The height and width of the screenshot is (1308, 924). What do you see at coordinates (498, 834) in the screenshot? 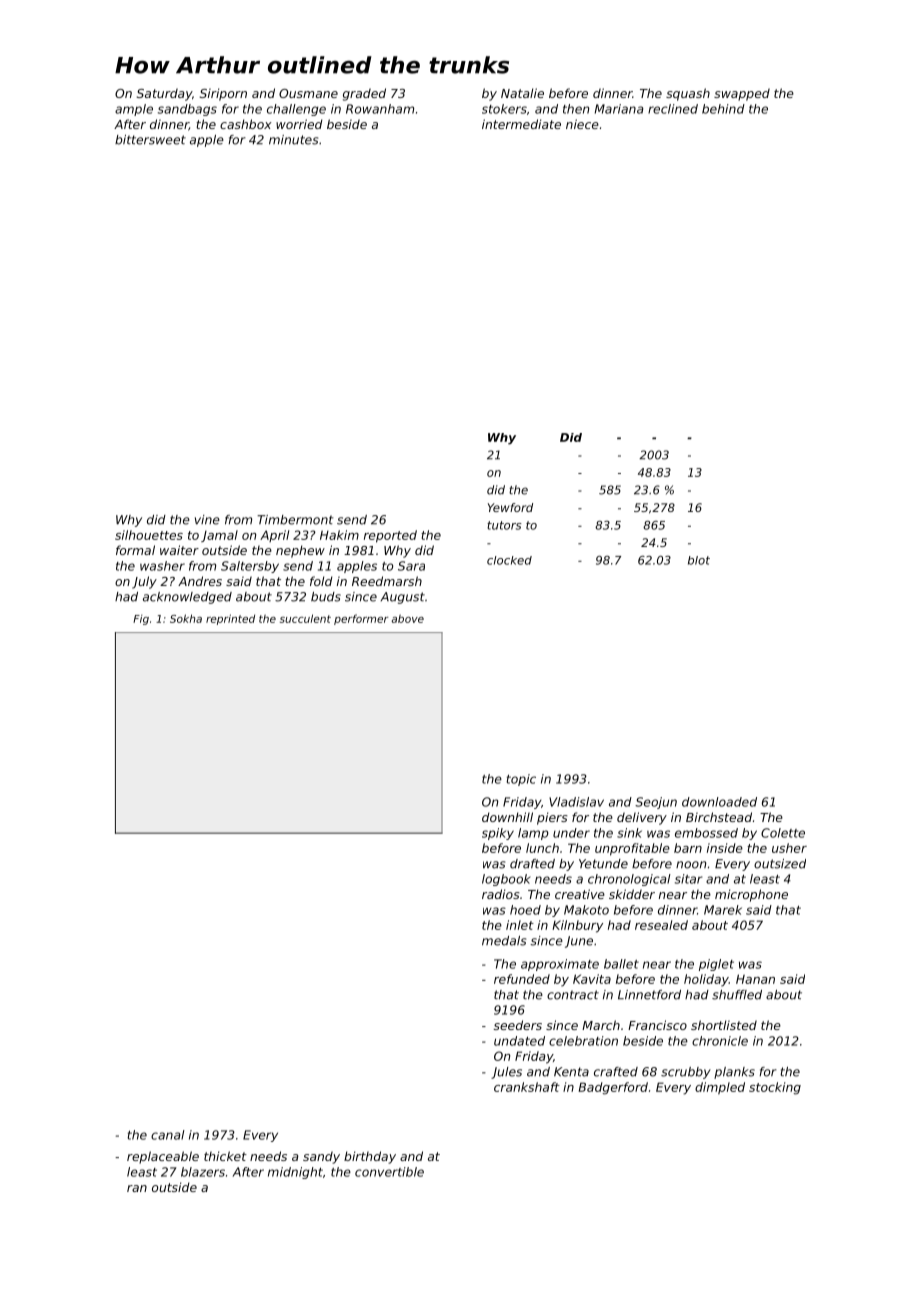
I see `spiky` at bounding box center [498, 834].
